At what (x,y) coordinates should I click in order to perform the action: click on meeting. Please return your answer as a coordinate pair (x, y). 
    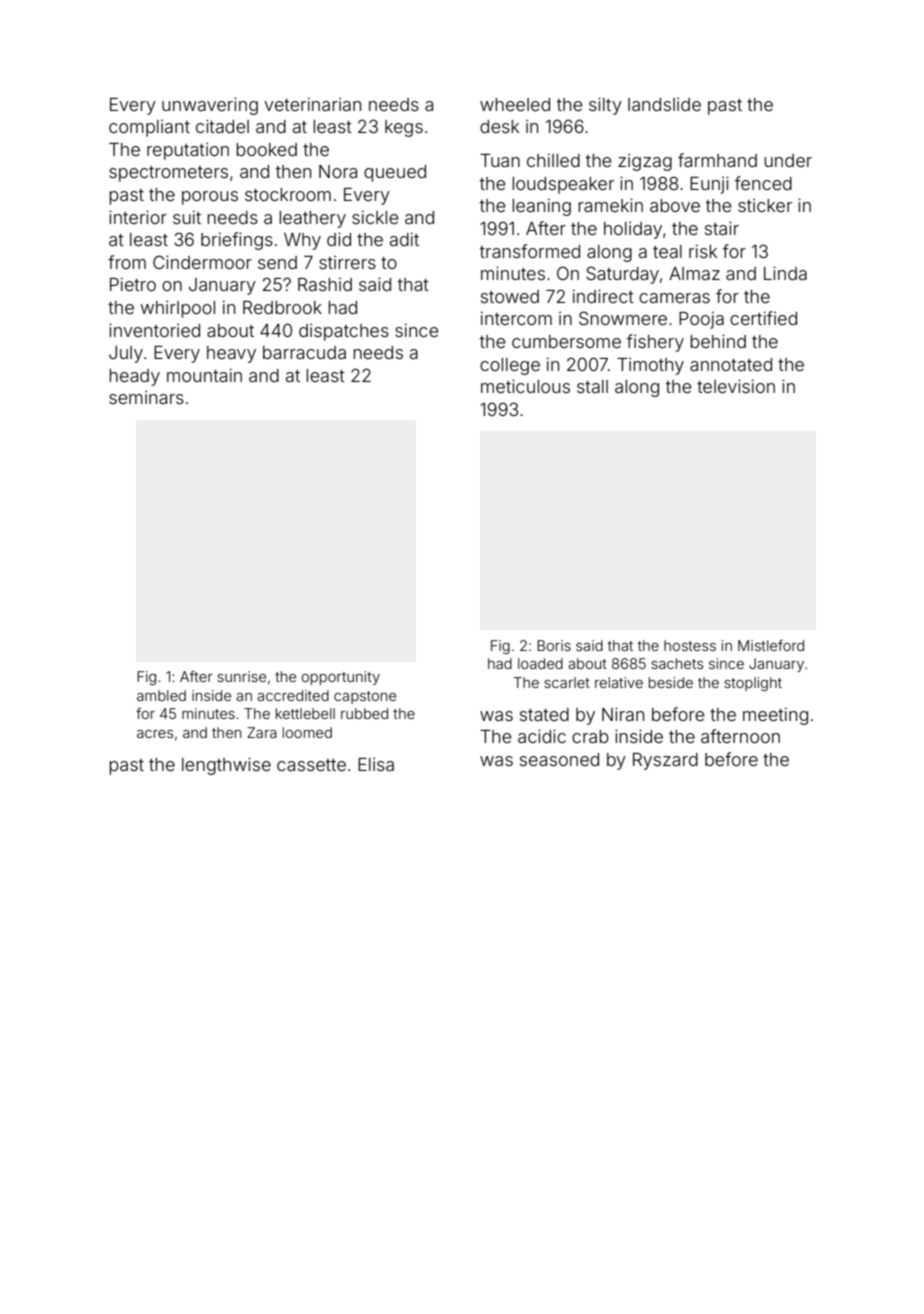
    Looking at the image, I should click on (775, 716).
